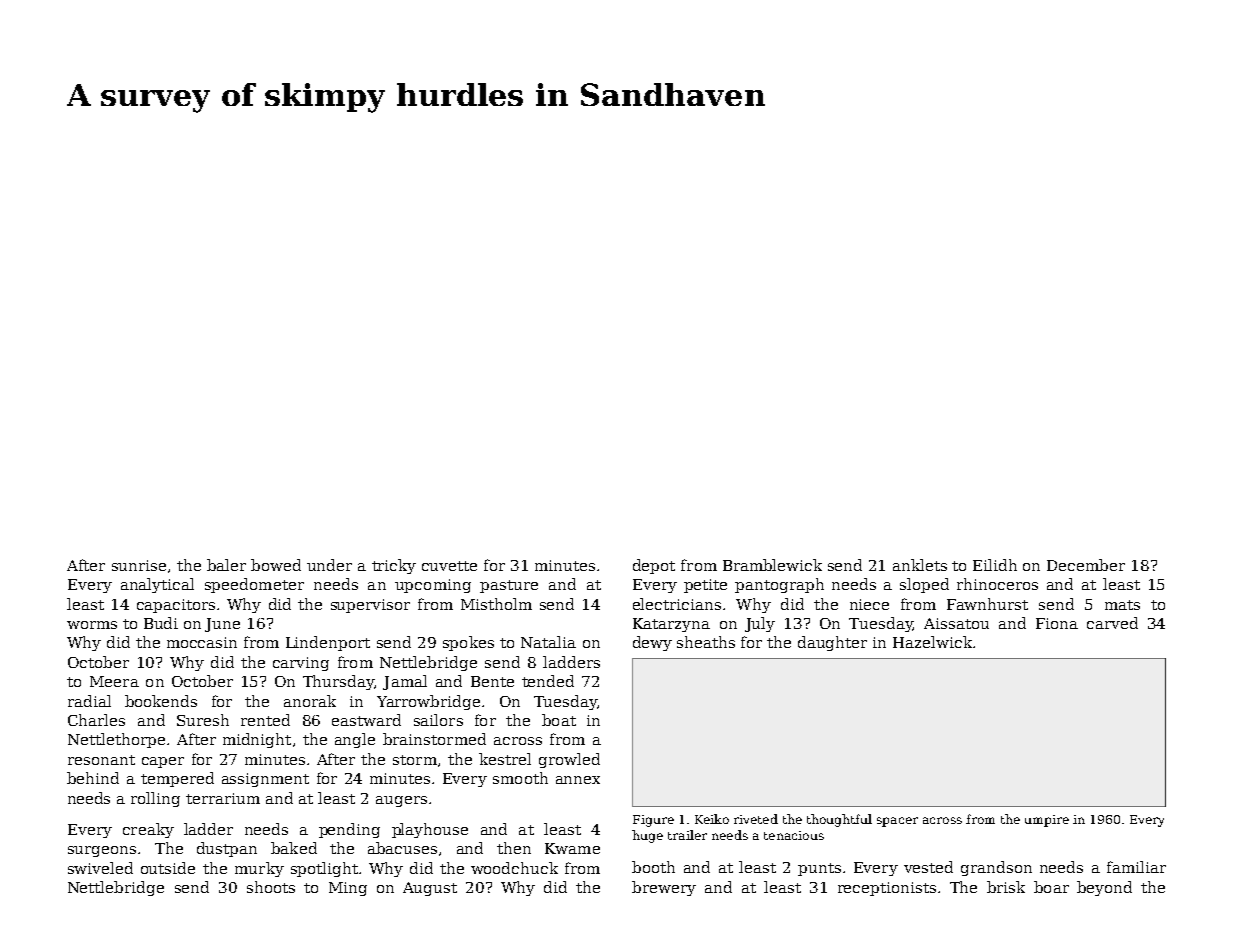 The image size is (1233, 952). I want to click on riveted, so click(756, 819).
